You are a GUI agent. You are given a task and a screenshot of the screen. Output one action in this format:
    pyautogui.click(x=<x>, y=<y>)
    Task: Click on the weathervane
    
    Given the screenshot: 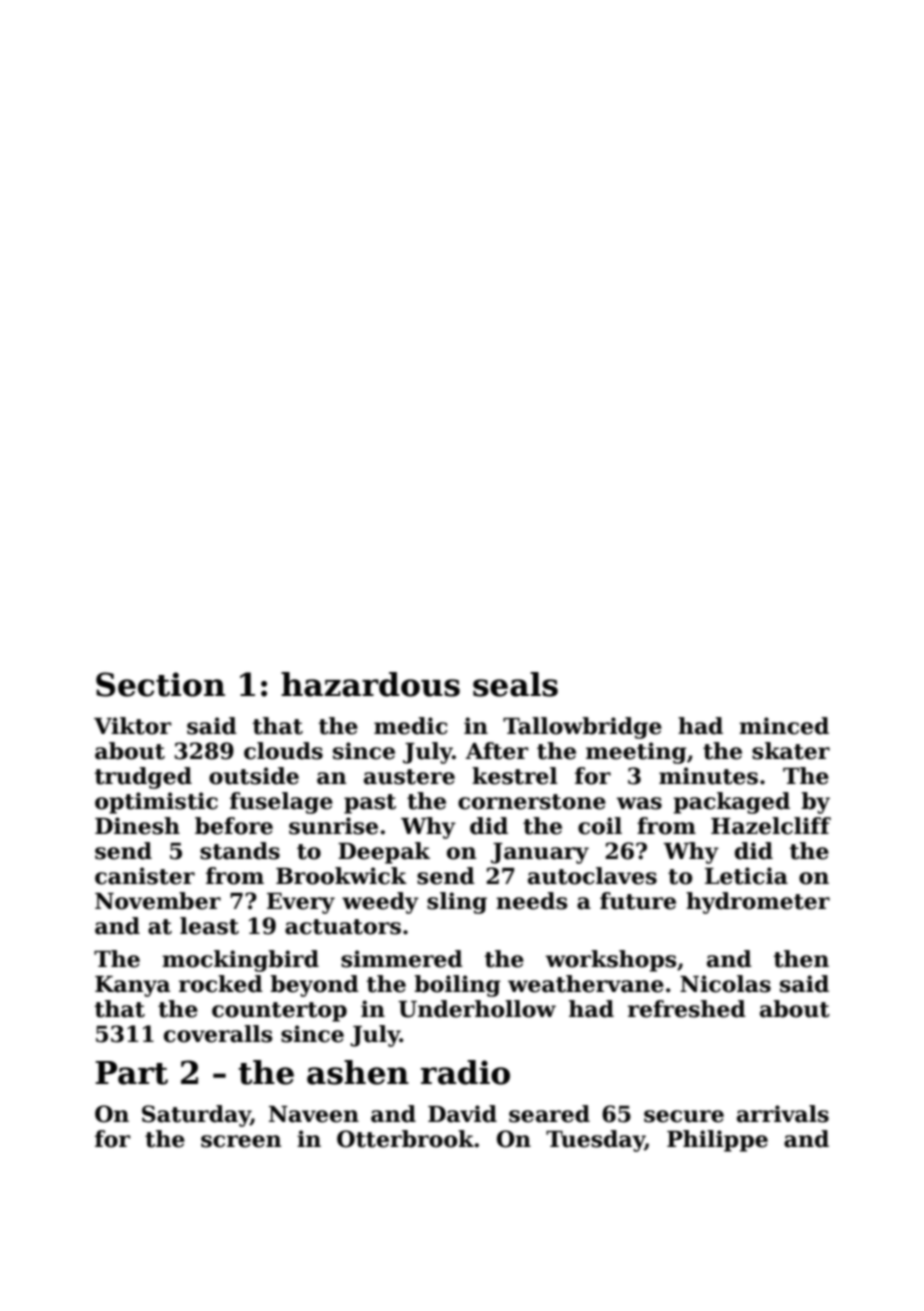 What is the action you would take?
    pyautogui.click(x=586, y=984)
